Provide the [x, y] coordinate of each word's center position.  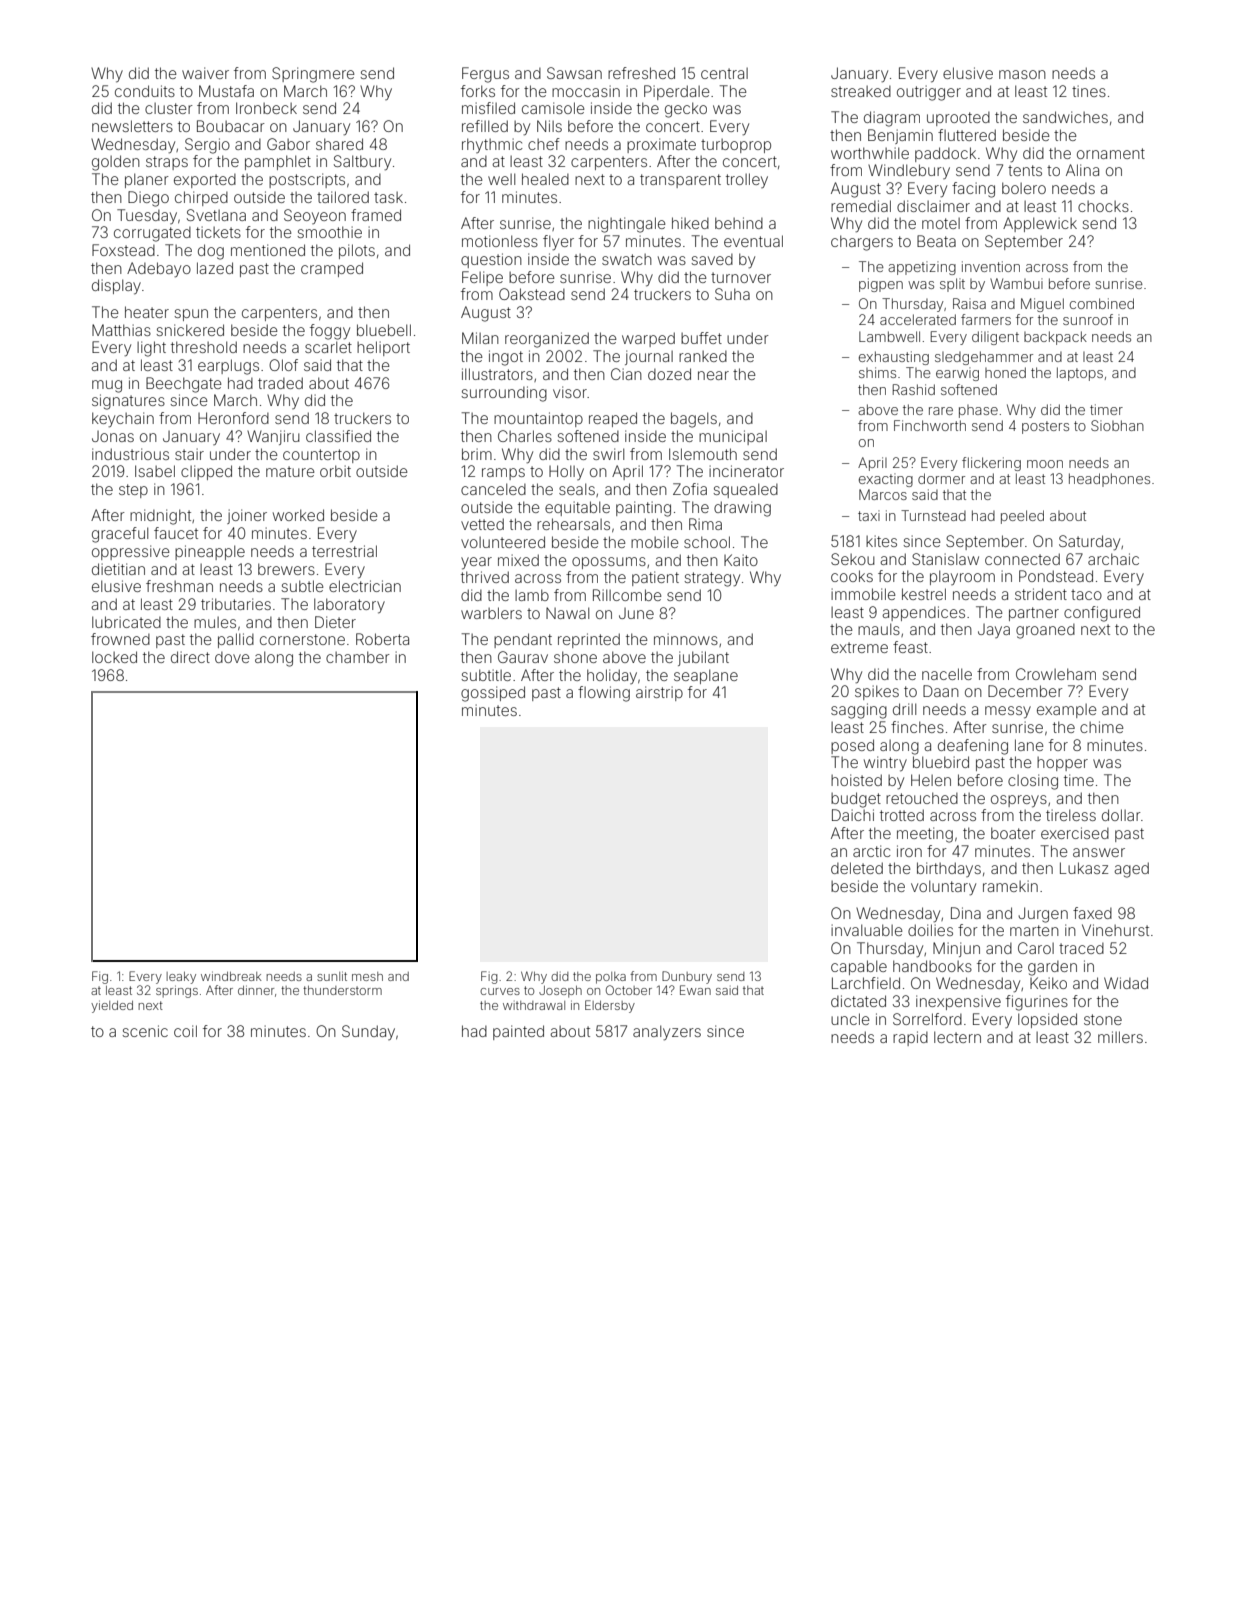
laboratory [349, 606]
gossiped [493, 694]
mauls [879, 629]
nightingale [627, 225]
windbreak [231, 976]
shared [339, 144]
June [636, 613]
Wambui [1016, 283]
